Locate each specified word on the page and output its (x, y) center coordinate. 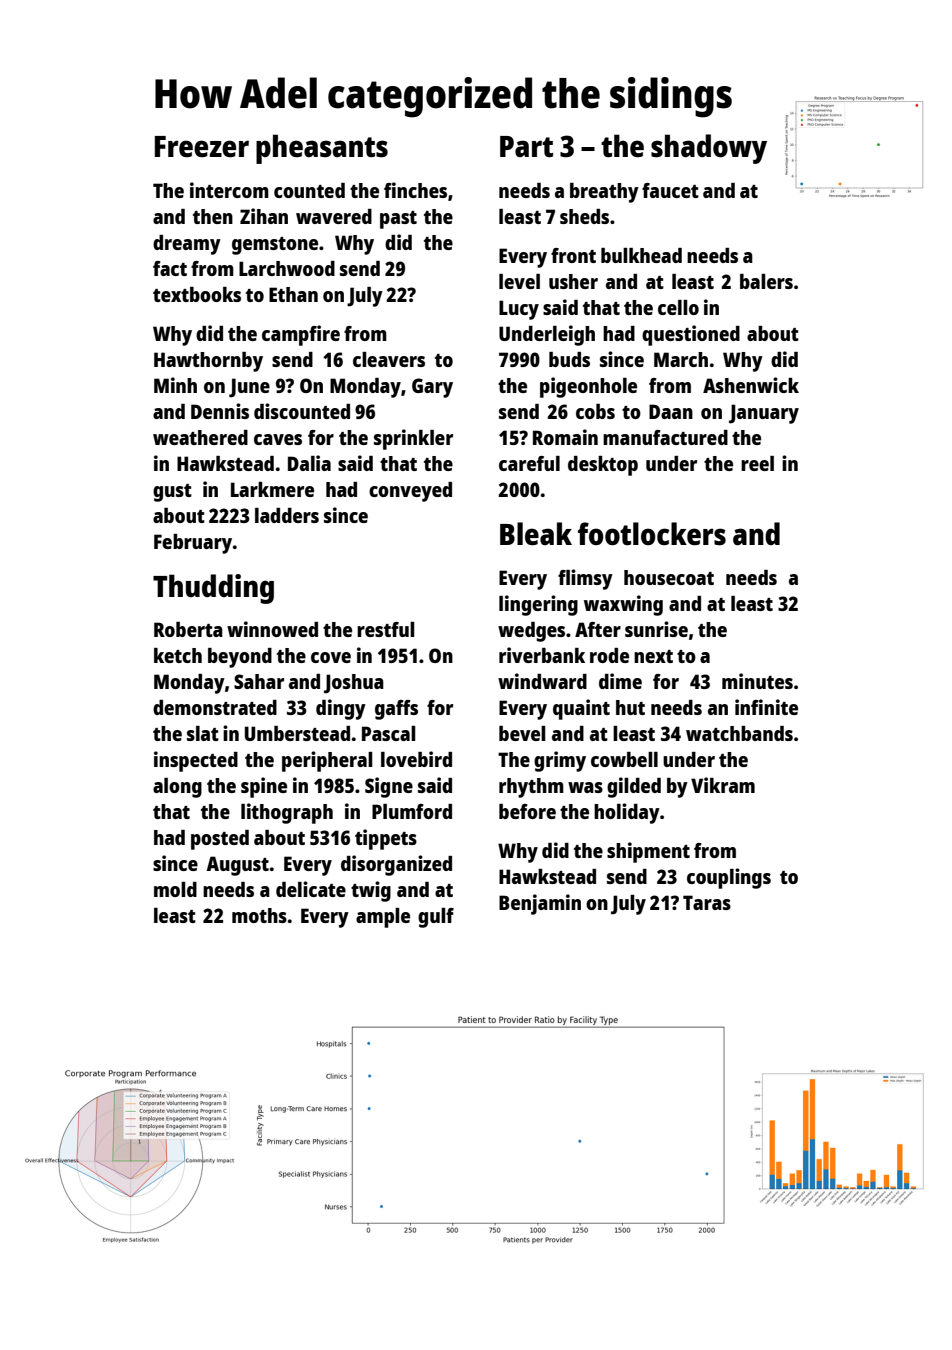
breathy (604, 193)
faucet (670, 190)
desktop (603, 466)
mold (175, 889)
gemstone (275, 246)
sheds (584, 216)
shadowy (709, 149)
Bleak (536, 533)
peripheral (327, 761)
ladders (287, 515)
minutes (757, 681)
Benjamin (540, 904)
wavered (334, 216)
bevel (522, 733)
